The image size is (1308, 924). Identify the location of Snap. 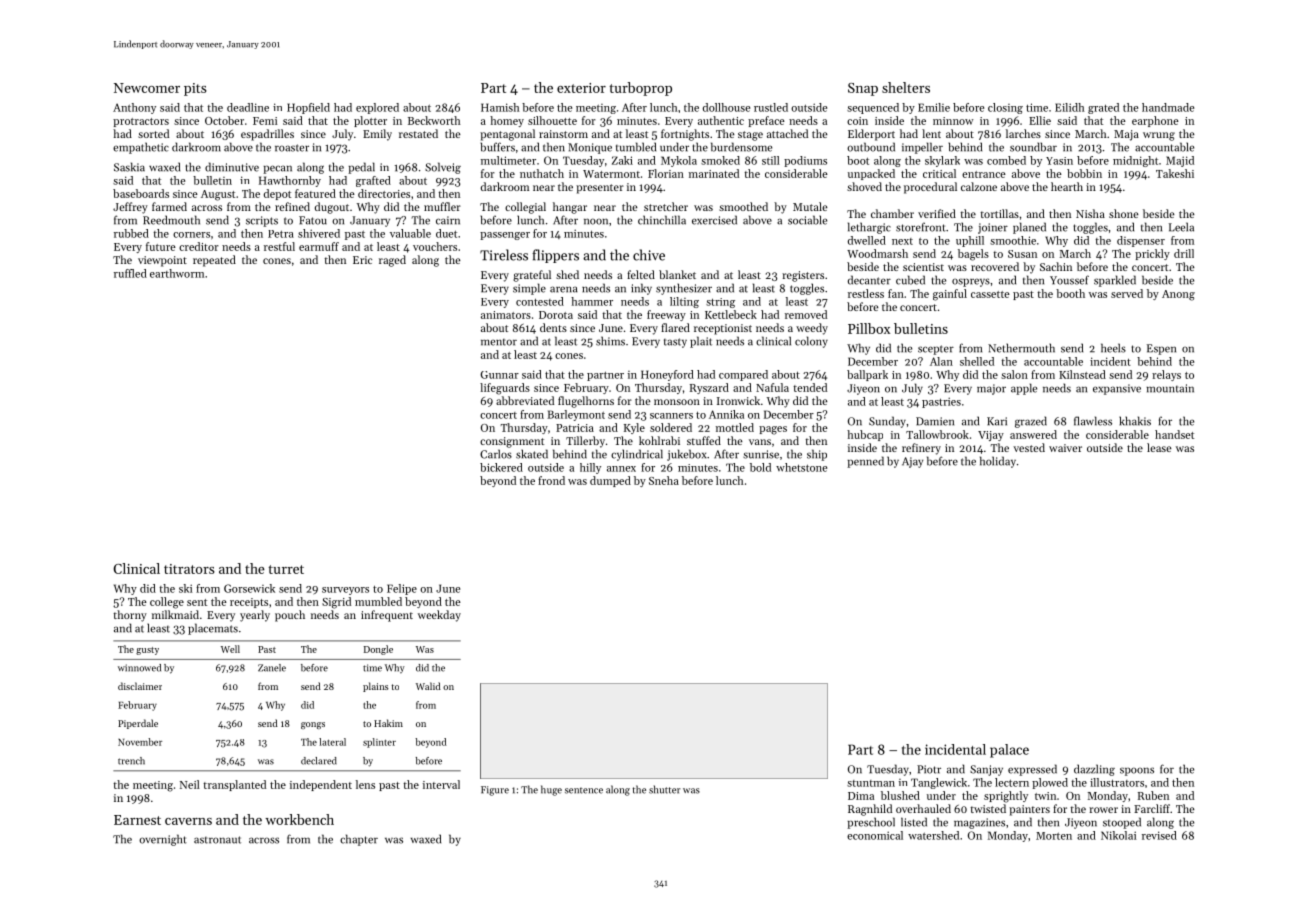
(863, 89).
